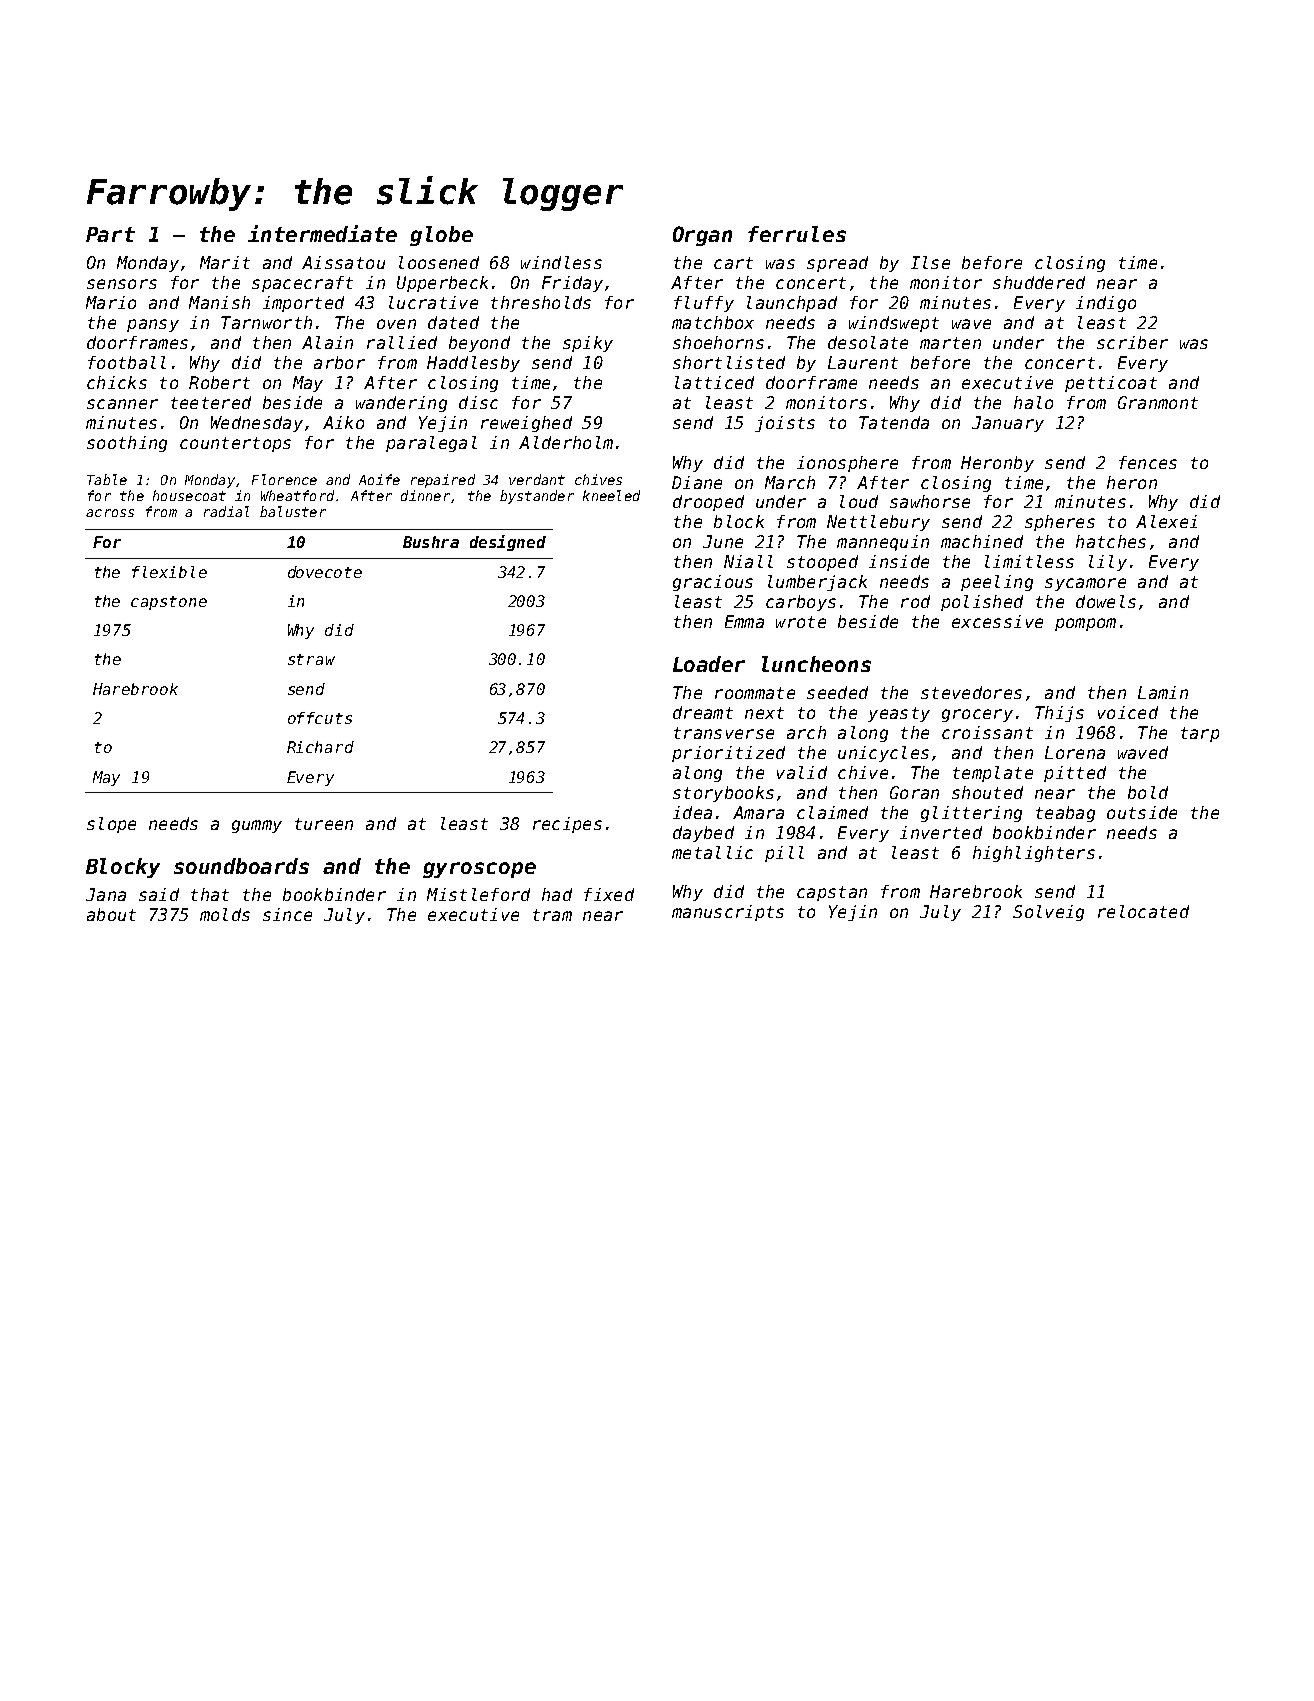 The width and height of the document is (1314, 1701). I want to click on cart, so click(733, 263).
